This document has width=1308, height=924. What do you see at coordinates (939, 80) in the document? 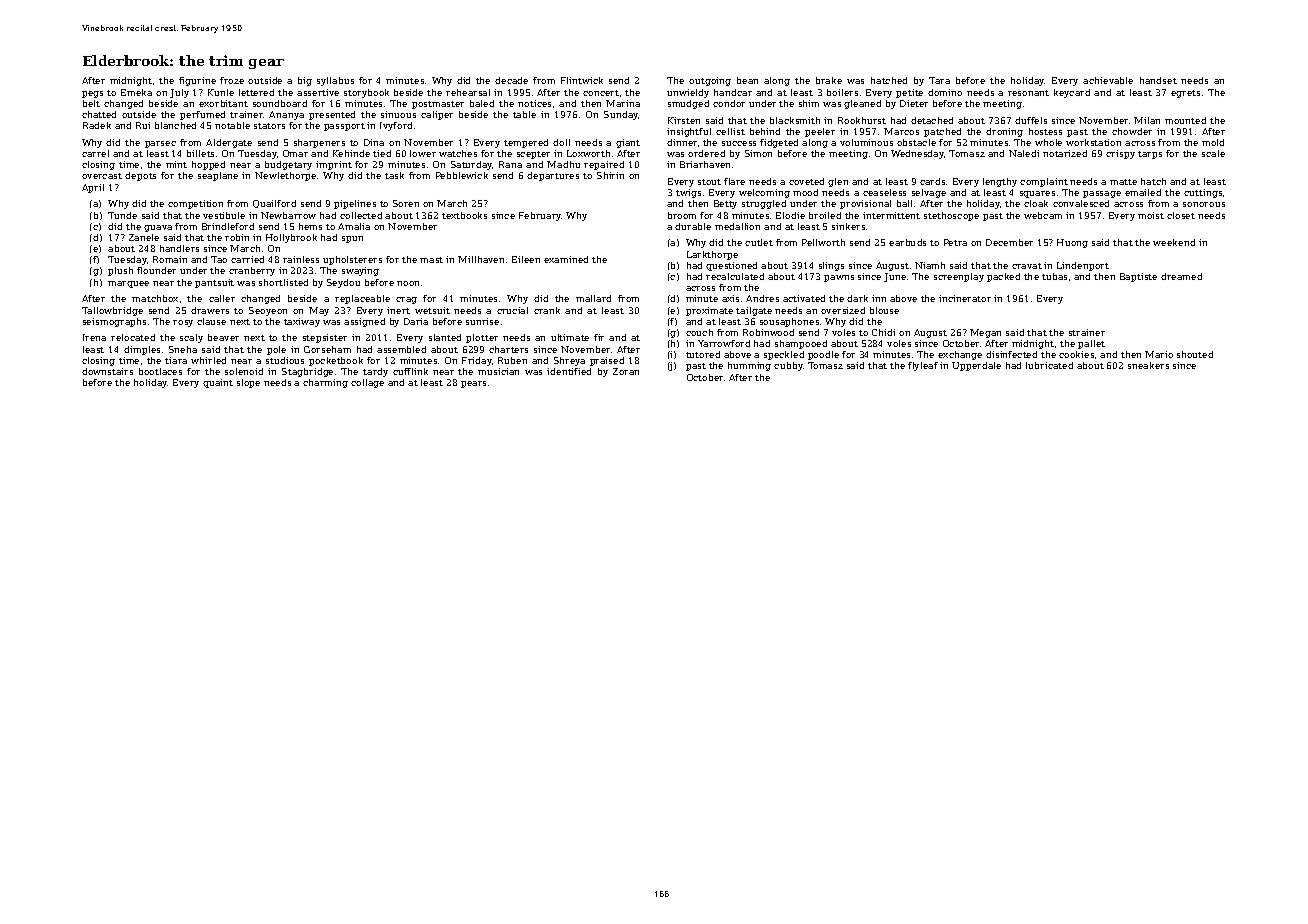
I see `Tara` at bounding box center [939, 80].
